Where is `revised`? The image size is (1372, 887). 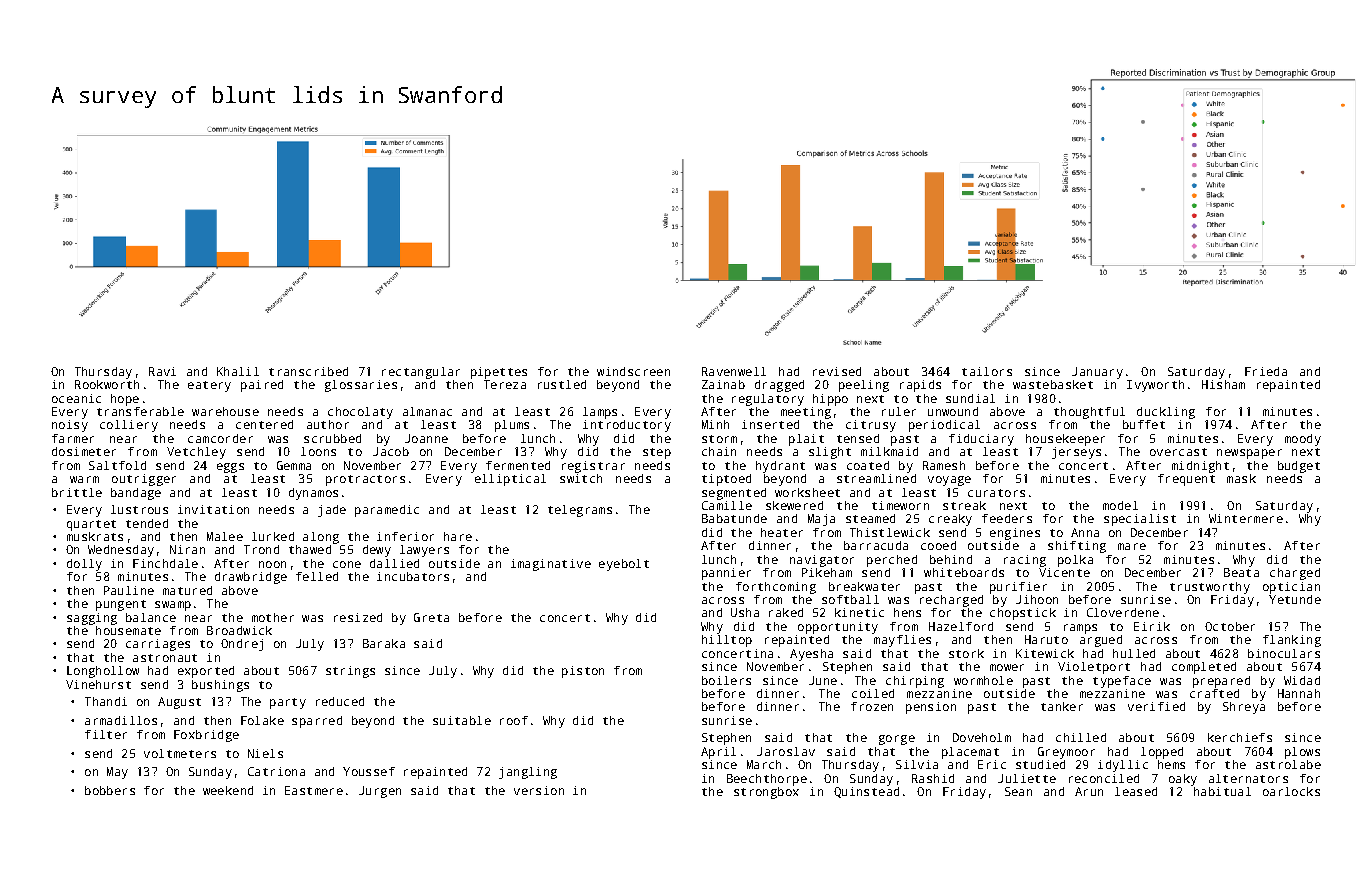 revised is located at coordinates (837, 371).
